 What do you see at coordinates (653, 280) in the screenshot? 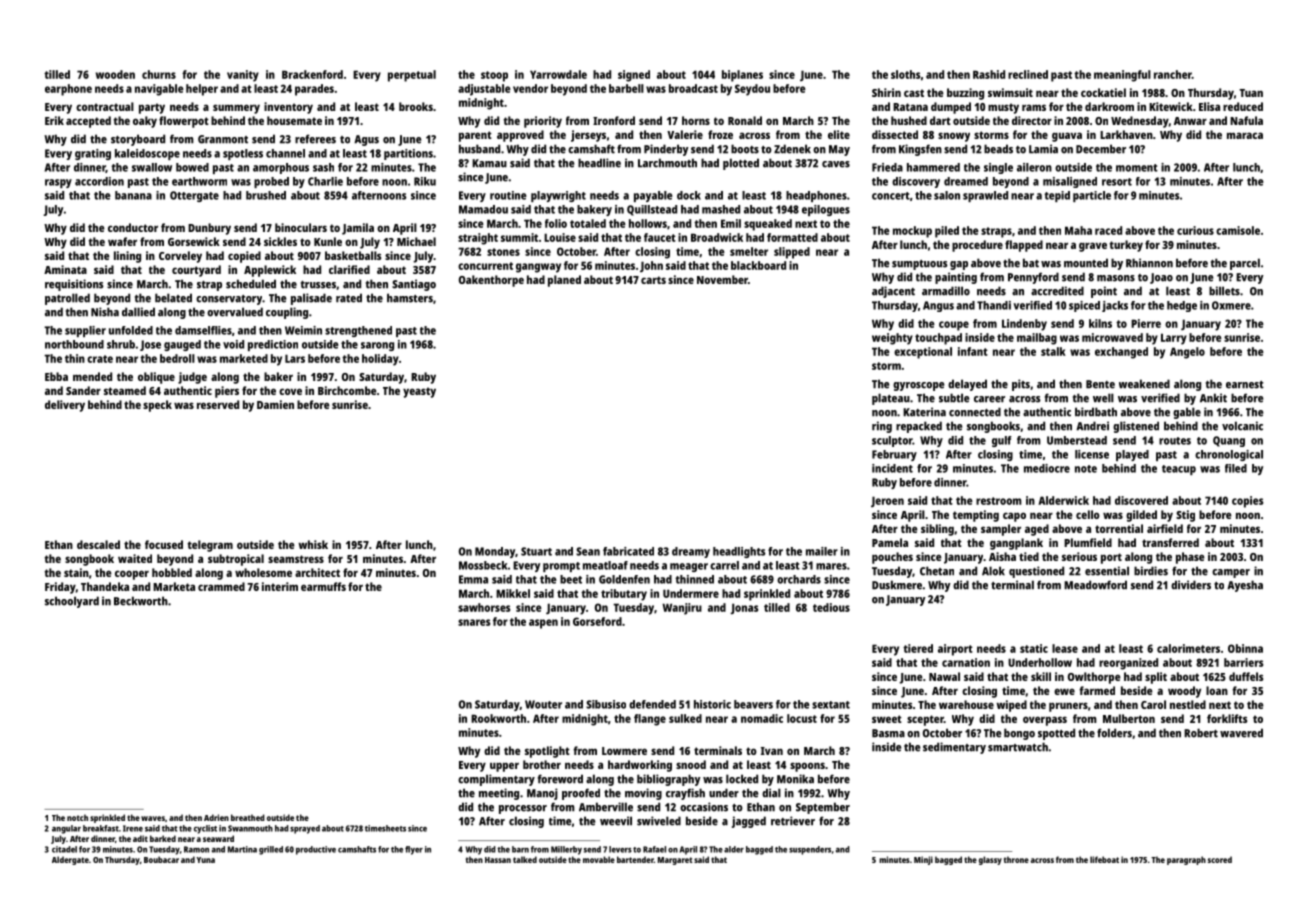
I see `carts` at bounding box center [653, 280].
